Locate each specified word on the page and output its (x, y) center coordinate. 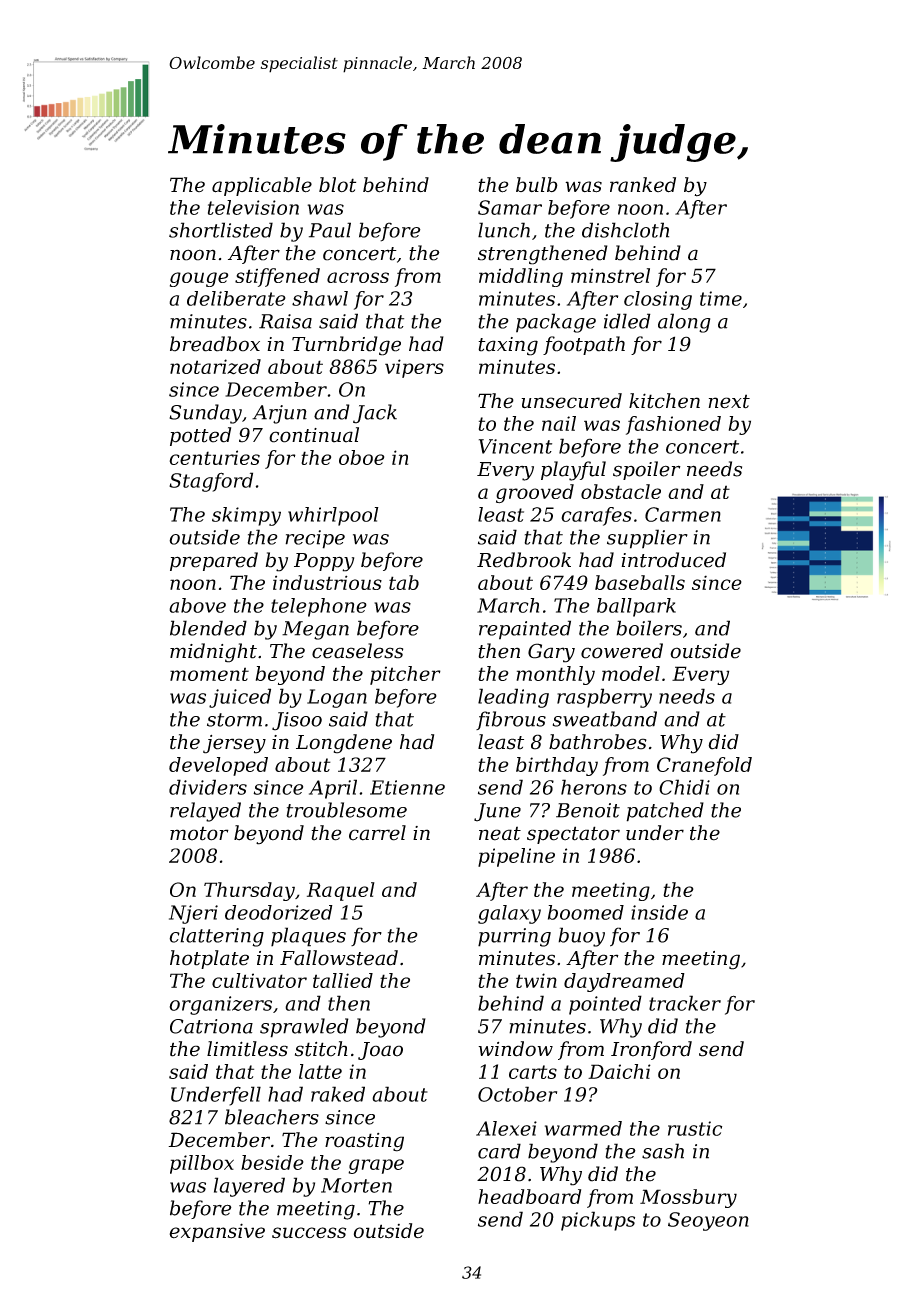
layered (249, 1187)
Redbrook (524, 560)
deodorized (279, 912)
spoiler (647, 470)
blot (337, 184)
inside (659, 912)
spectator (573, 835)
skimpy (246, 516)
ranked (643, 185)
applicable (262, 186)
